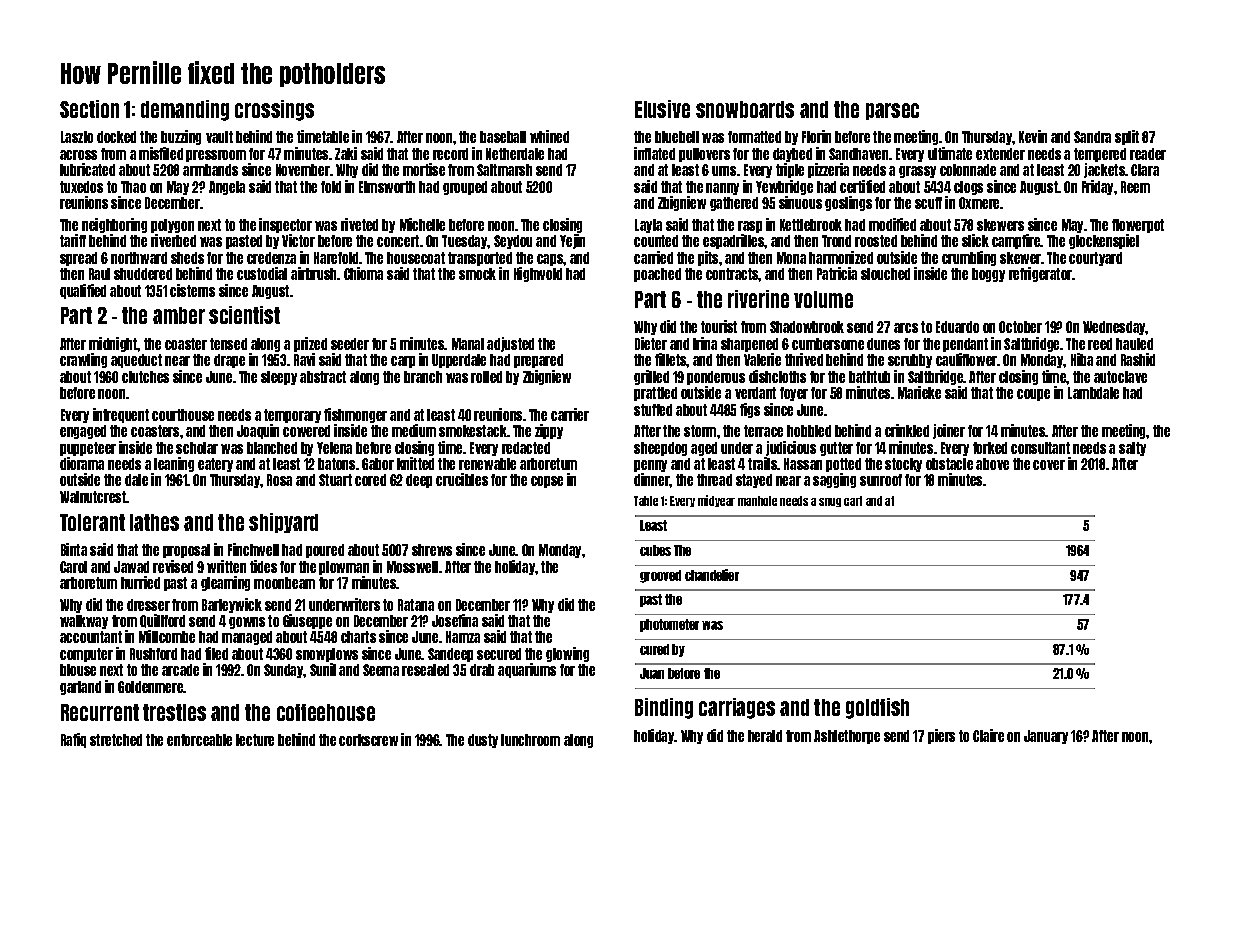 Image resolution: width=1233 pixels, height=952 pixels. Describe the element at coordinates (93, 497) in the page. I see `Walnutcrest` at that location.
